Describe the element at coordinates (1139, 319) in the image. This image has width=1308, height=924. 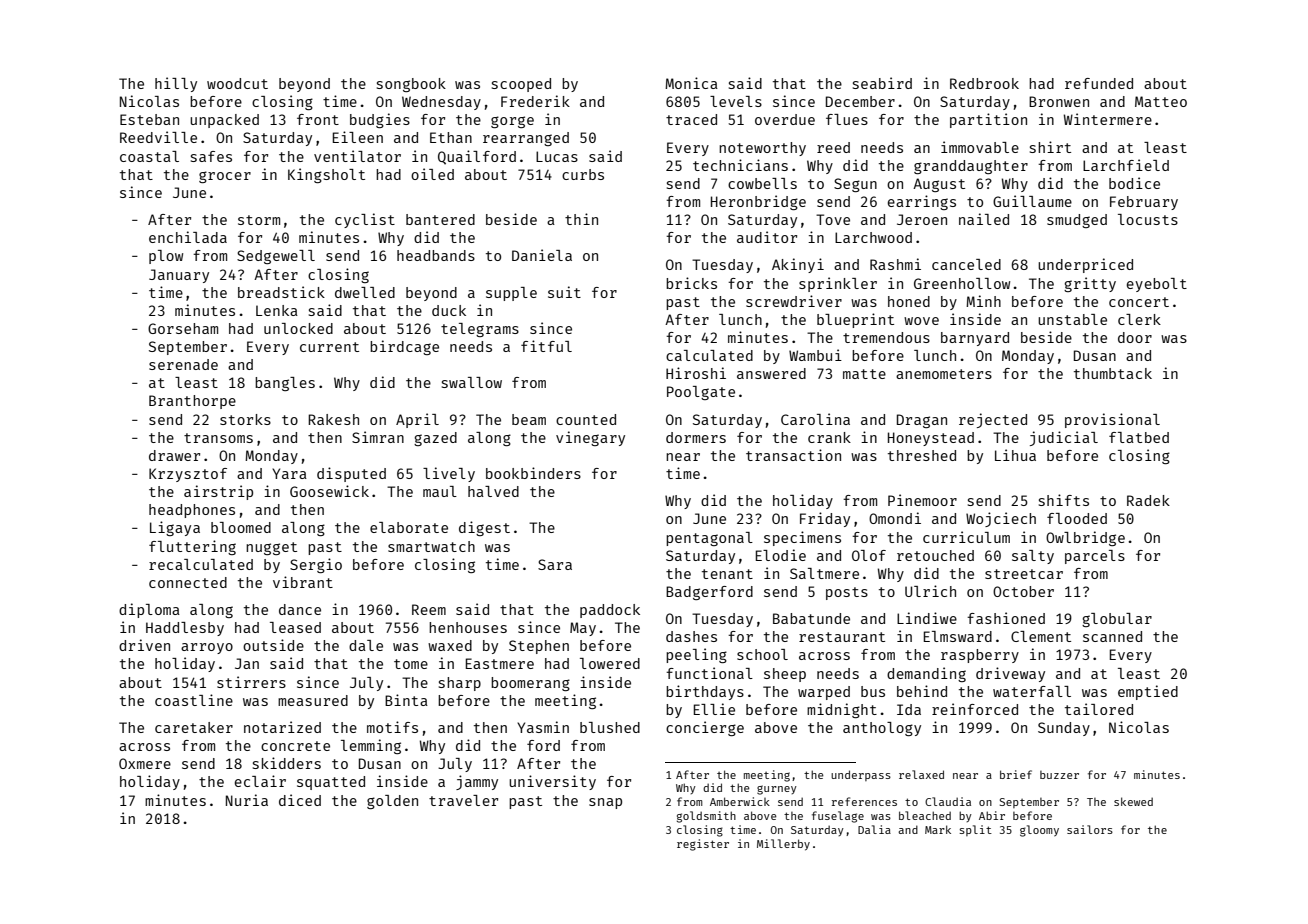
I see `clerk` at that location.
